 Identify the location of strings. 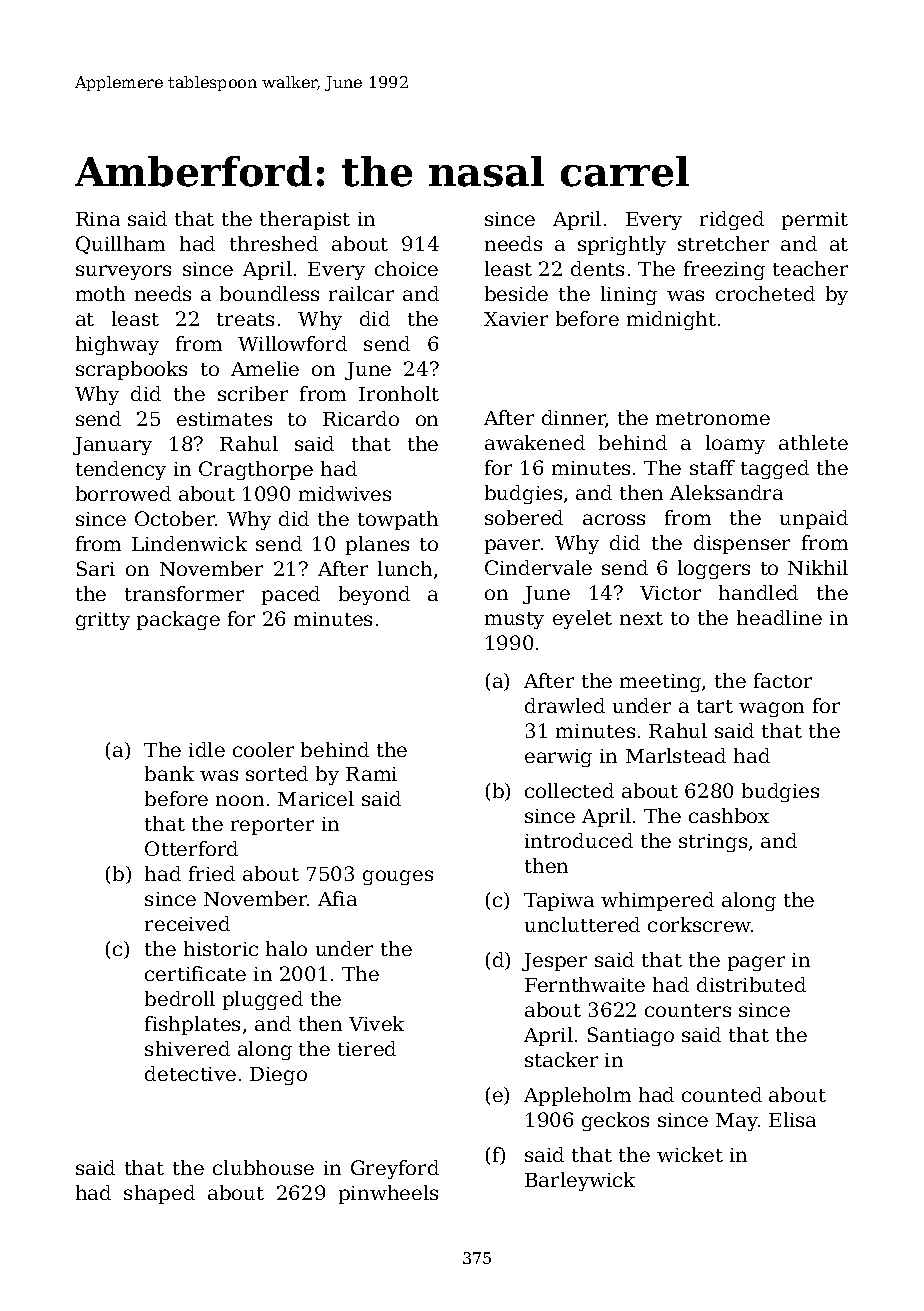
(713, 843).
